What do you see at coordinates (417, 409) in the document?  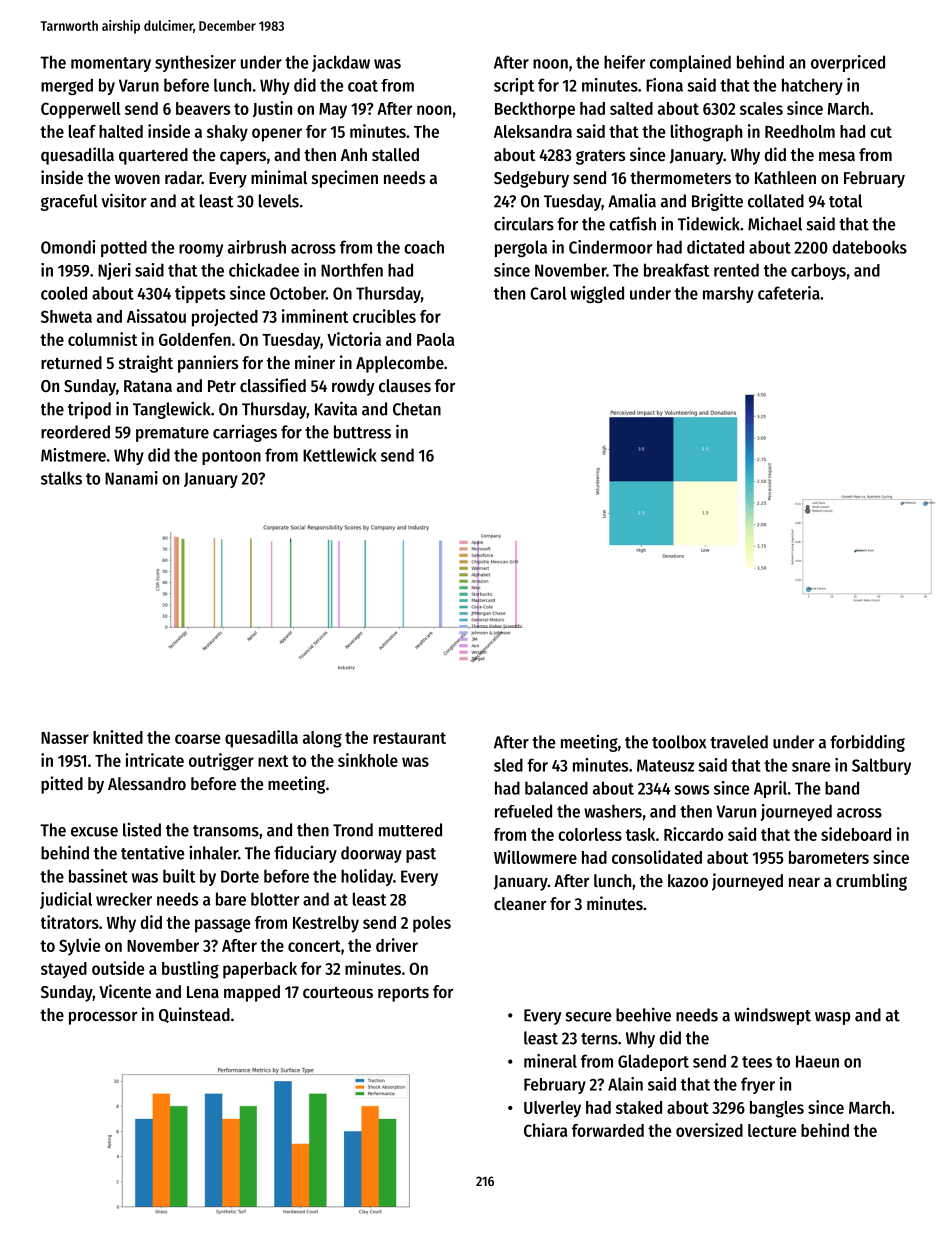 I see `Chetan` at bounding box center [417, 409].
